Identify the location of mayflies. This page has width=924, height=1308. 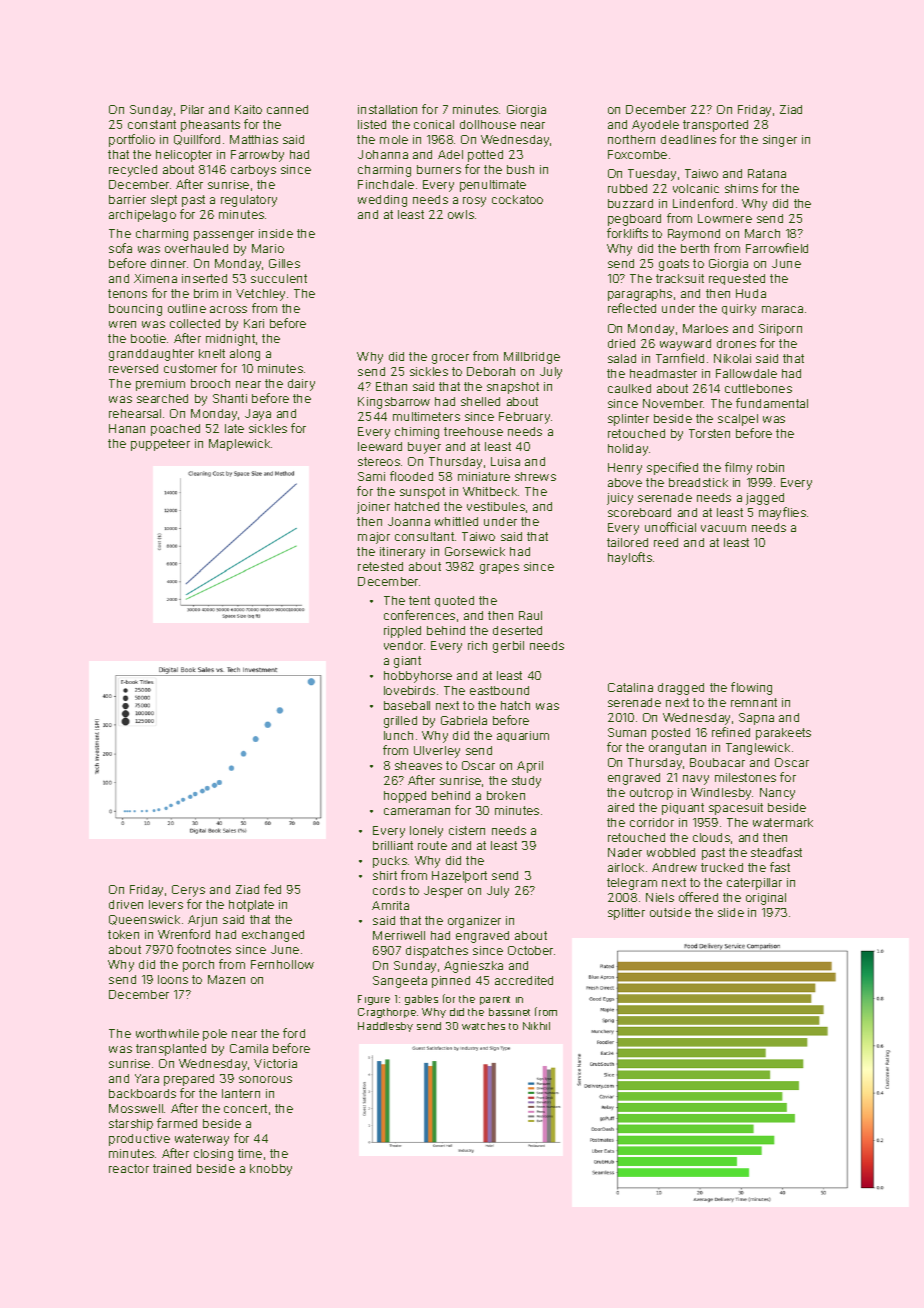
(782, 513).
